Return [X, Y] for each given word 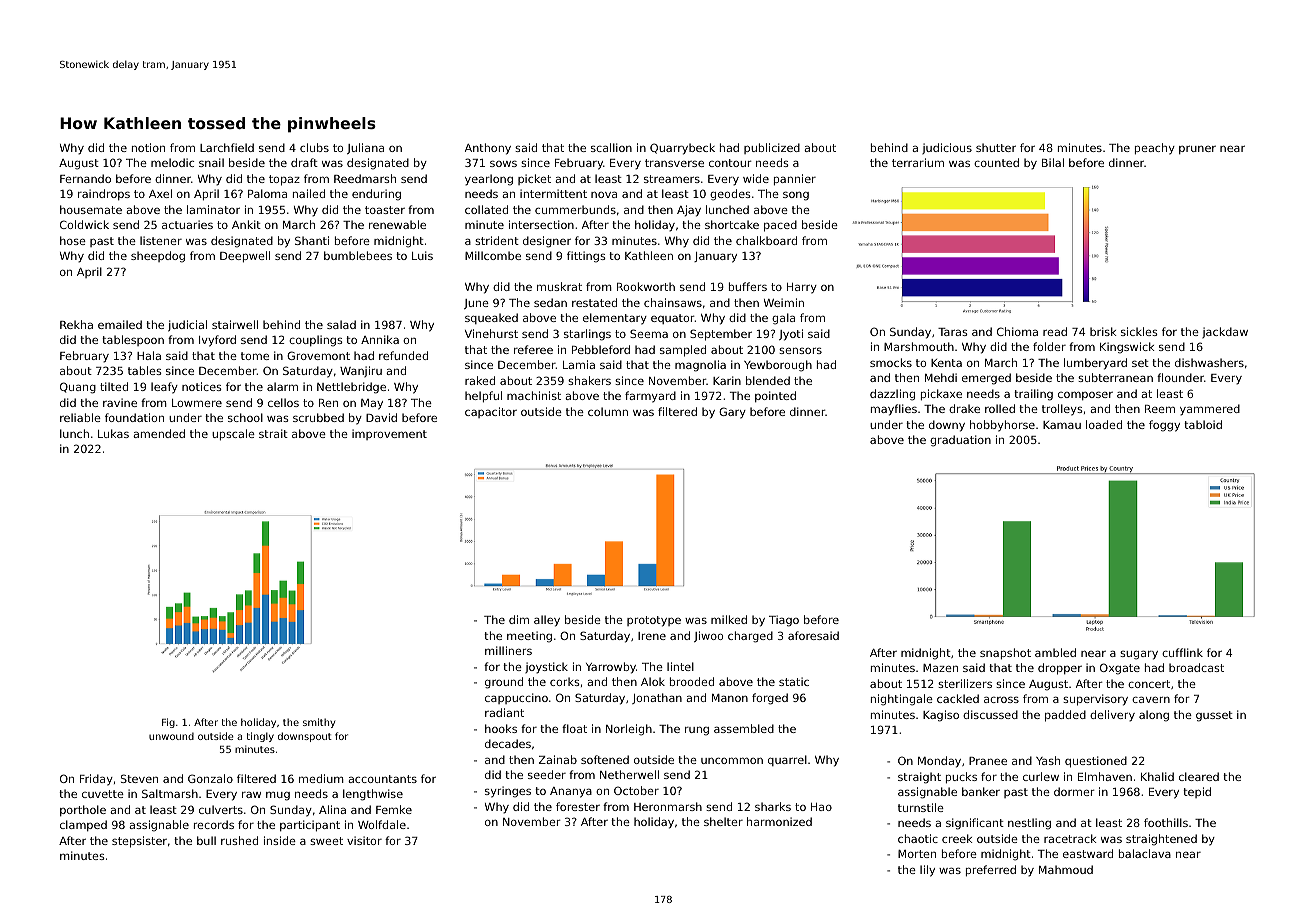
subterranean [1115, 377]
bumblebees [358, 255]
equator [673, 319]
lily [927, 871]
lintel [680, 666]
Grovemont [318, 355]
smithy [319, 723]
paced [780, 226]
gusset [1214, 716]
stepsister [139, 842]
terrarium [918, 162]
